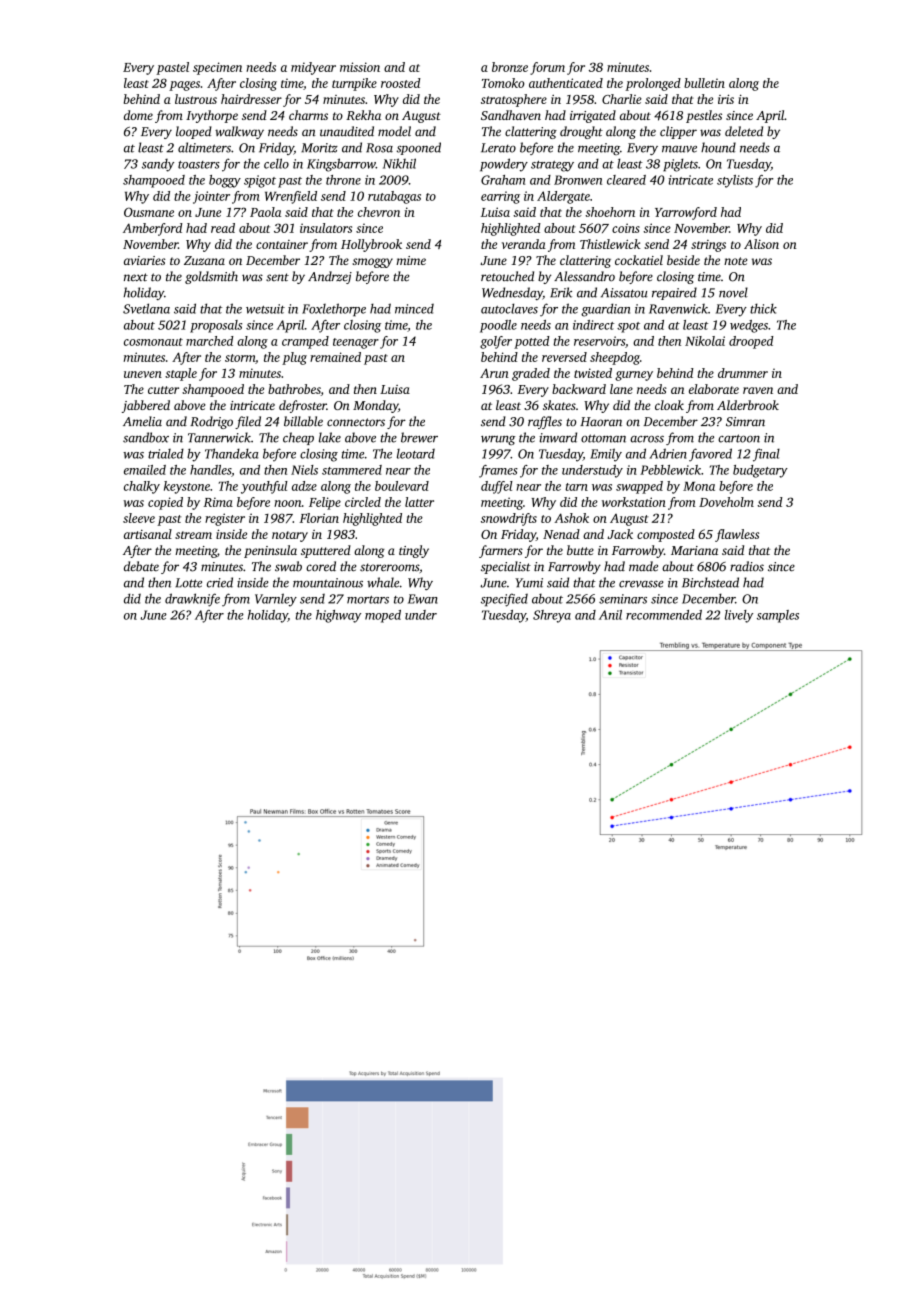  I want to click on Aldergate, so click(563, 197).
